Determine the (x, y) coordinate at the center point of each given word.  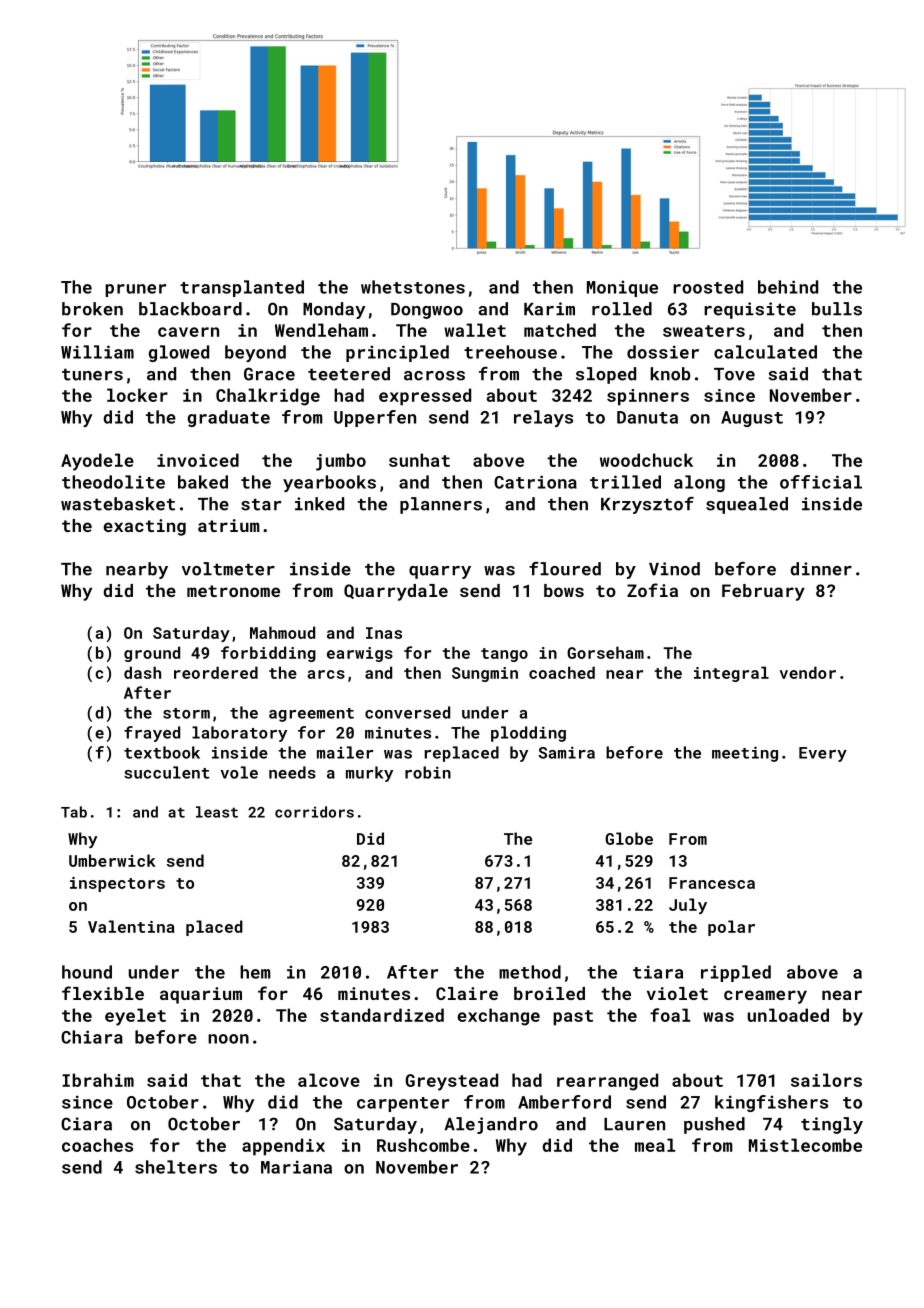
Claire (467, 993)
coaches (97, 1145)
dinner (821, 569)
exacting (144, 527)
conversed (407, 712)
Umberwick (112, 860)
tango (504, 655)
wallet (475, 330)
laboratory (239, 734)
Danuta (647, 417)
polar (731, 928)
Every (823, 754)
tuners (92, 375)
